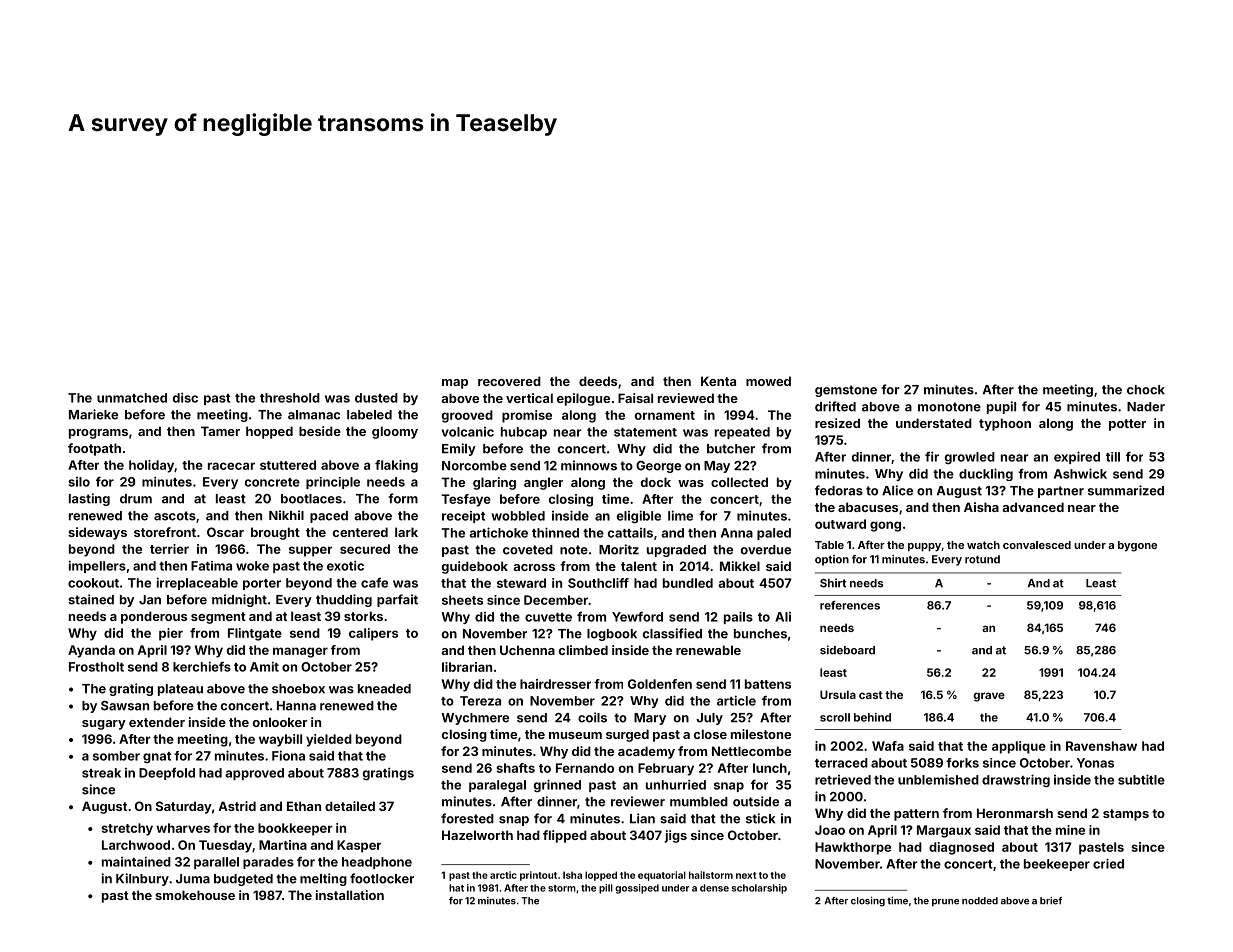 This screenshot has height=952, width=1233. What do you see at coordinates (751, 751) in the screenshot?
I see `Nettlecombe` at bounding box center [751, 751].
